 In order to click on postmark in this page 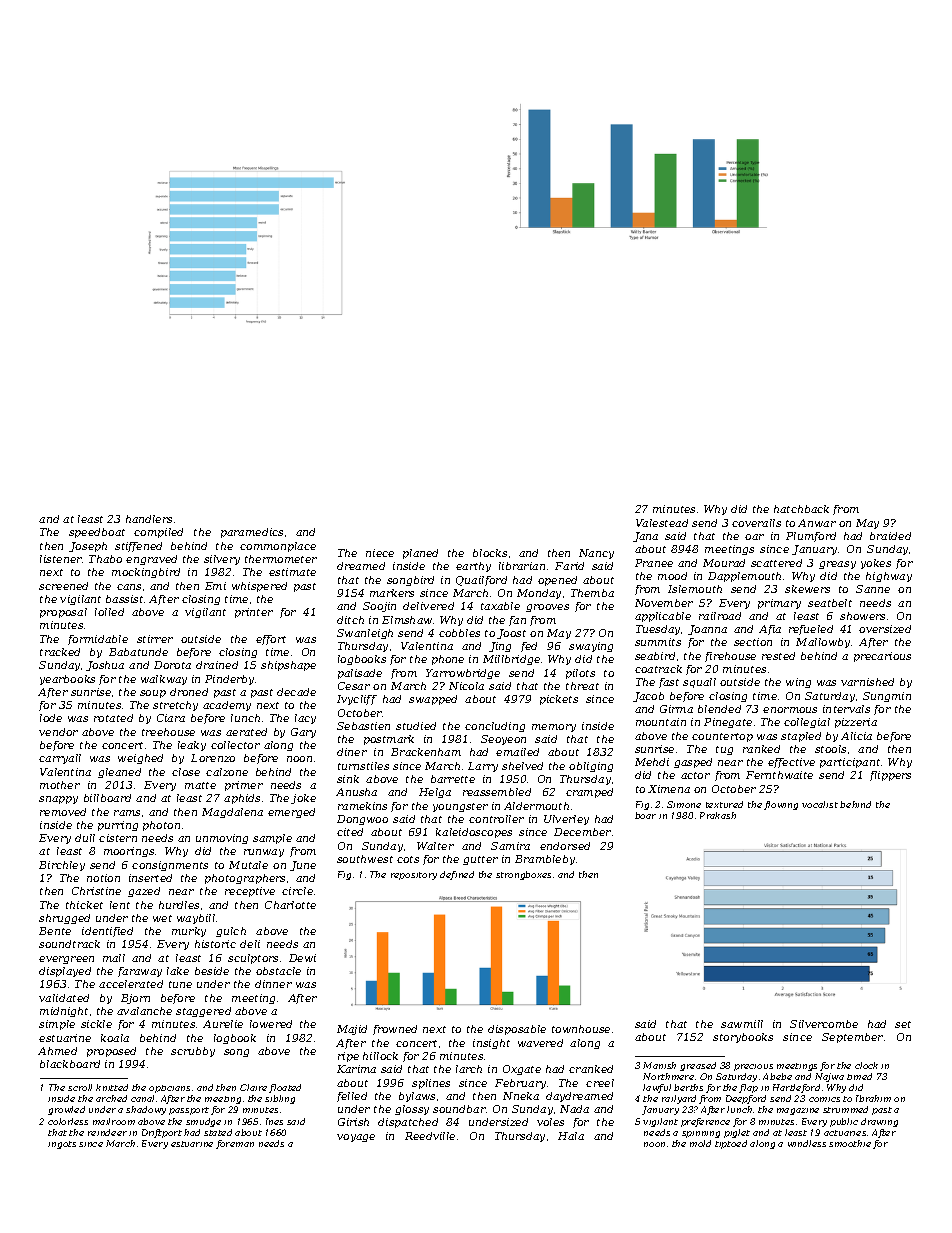, I will do `click(389, 740)`.
